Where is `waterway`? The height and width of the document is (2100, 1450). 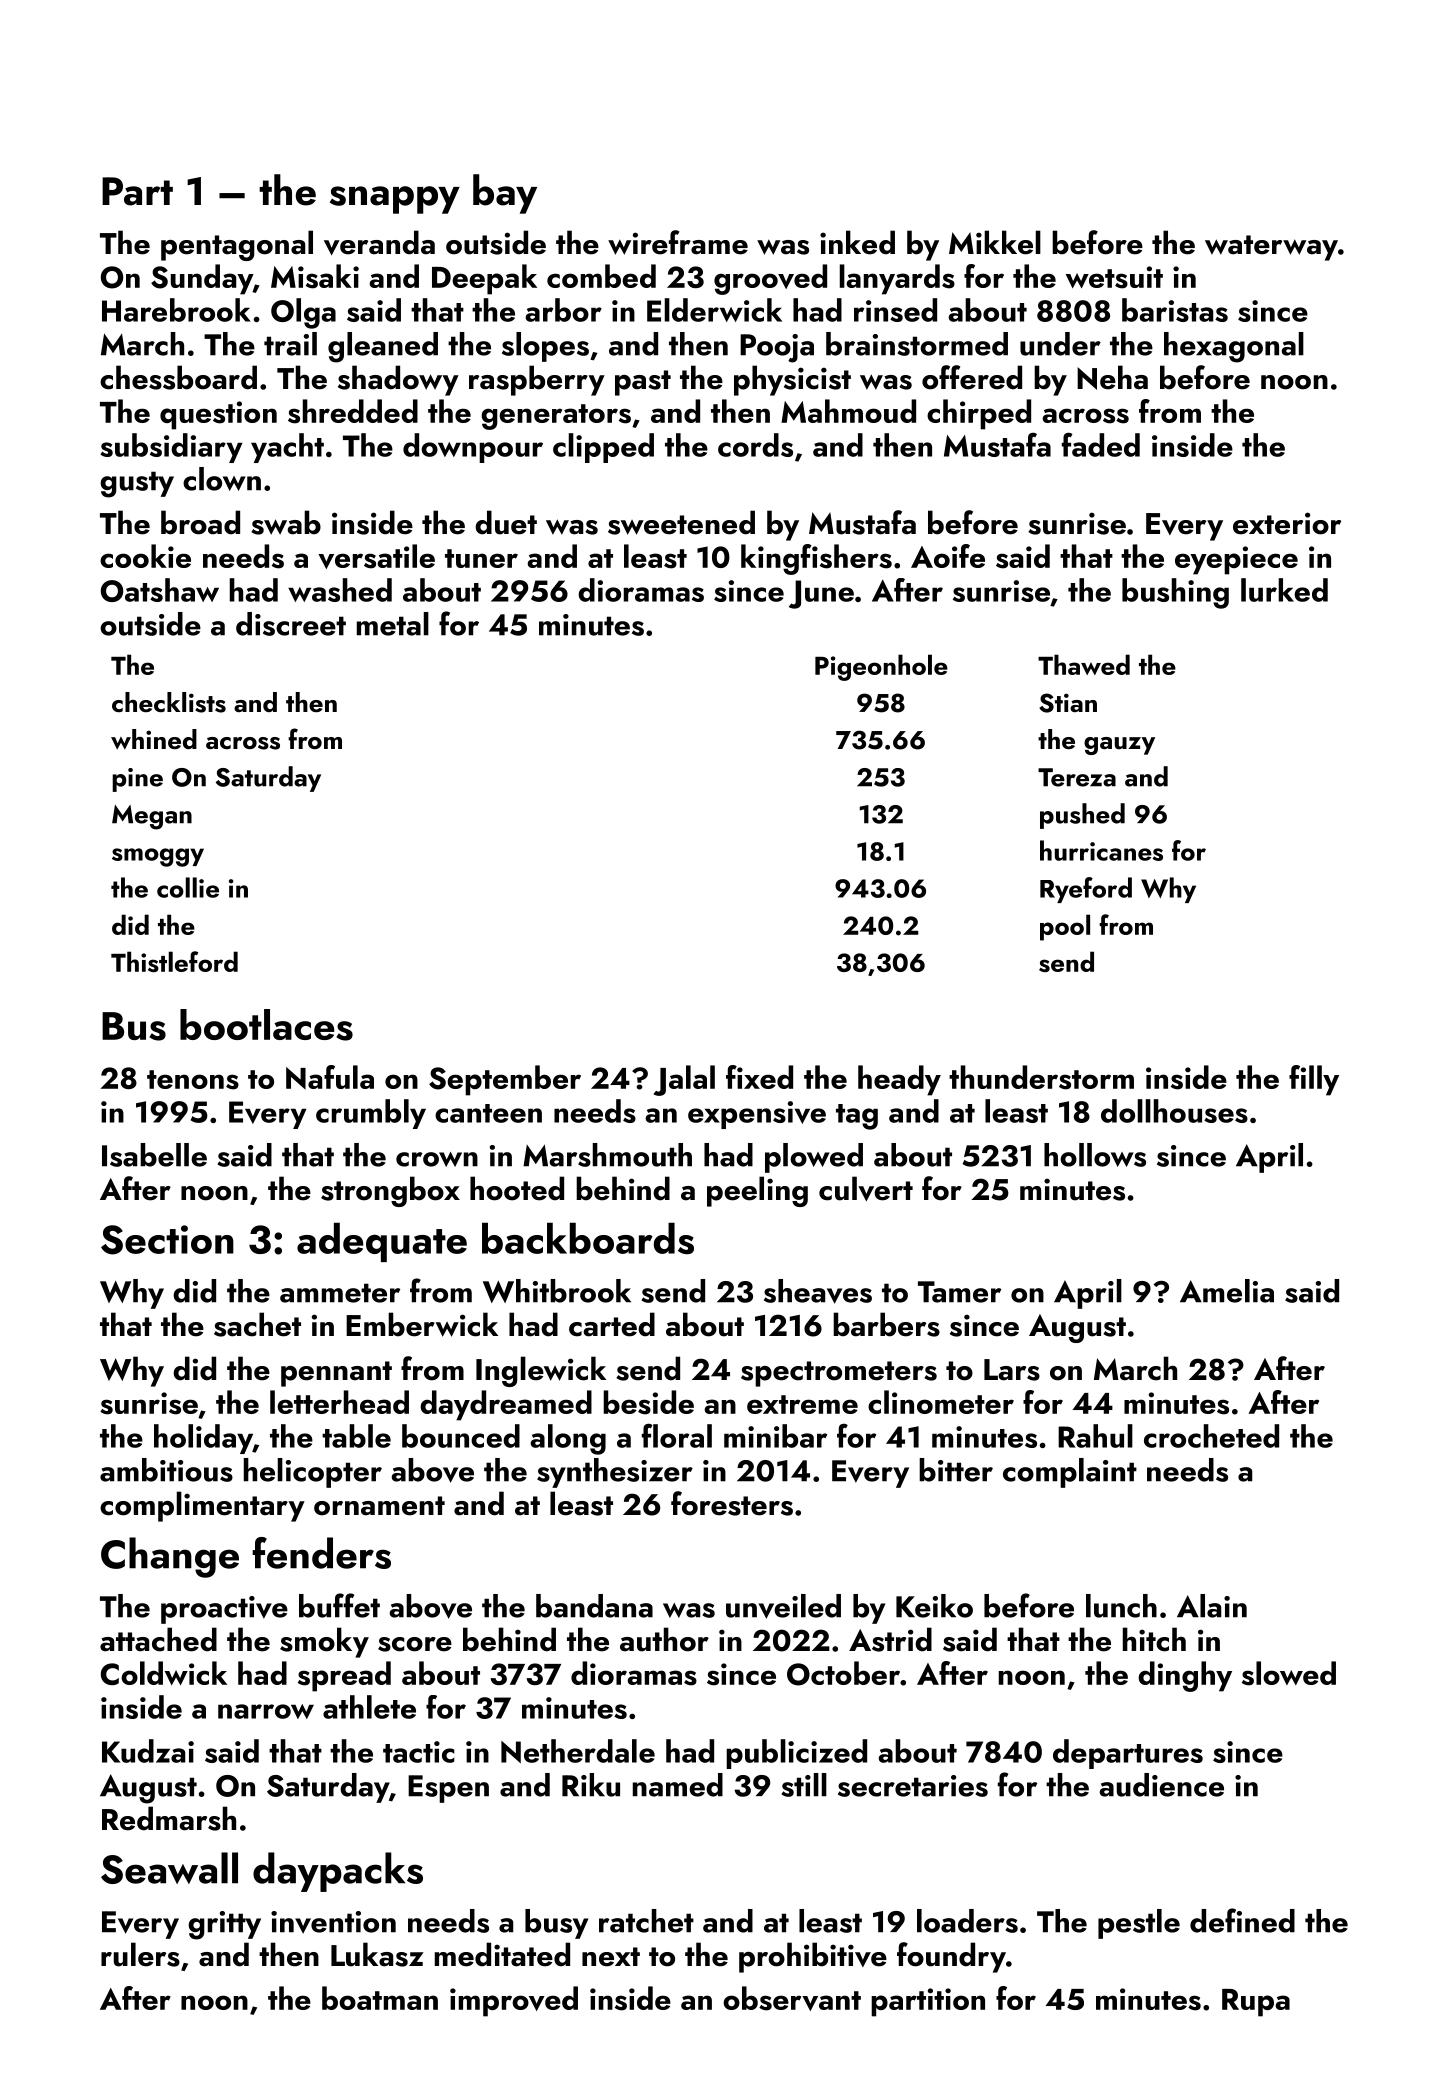 waterway is located at coordinates (1271, 248).
